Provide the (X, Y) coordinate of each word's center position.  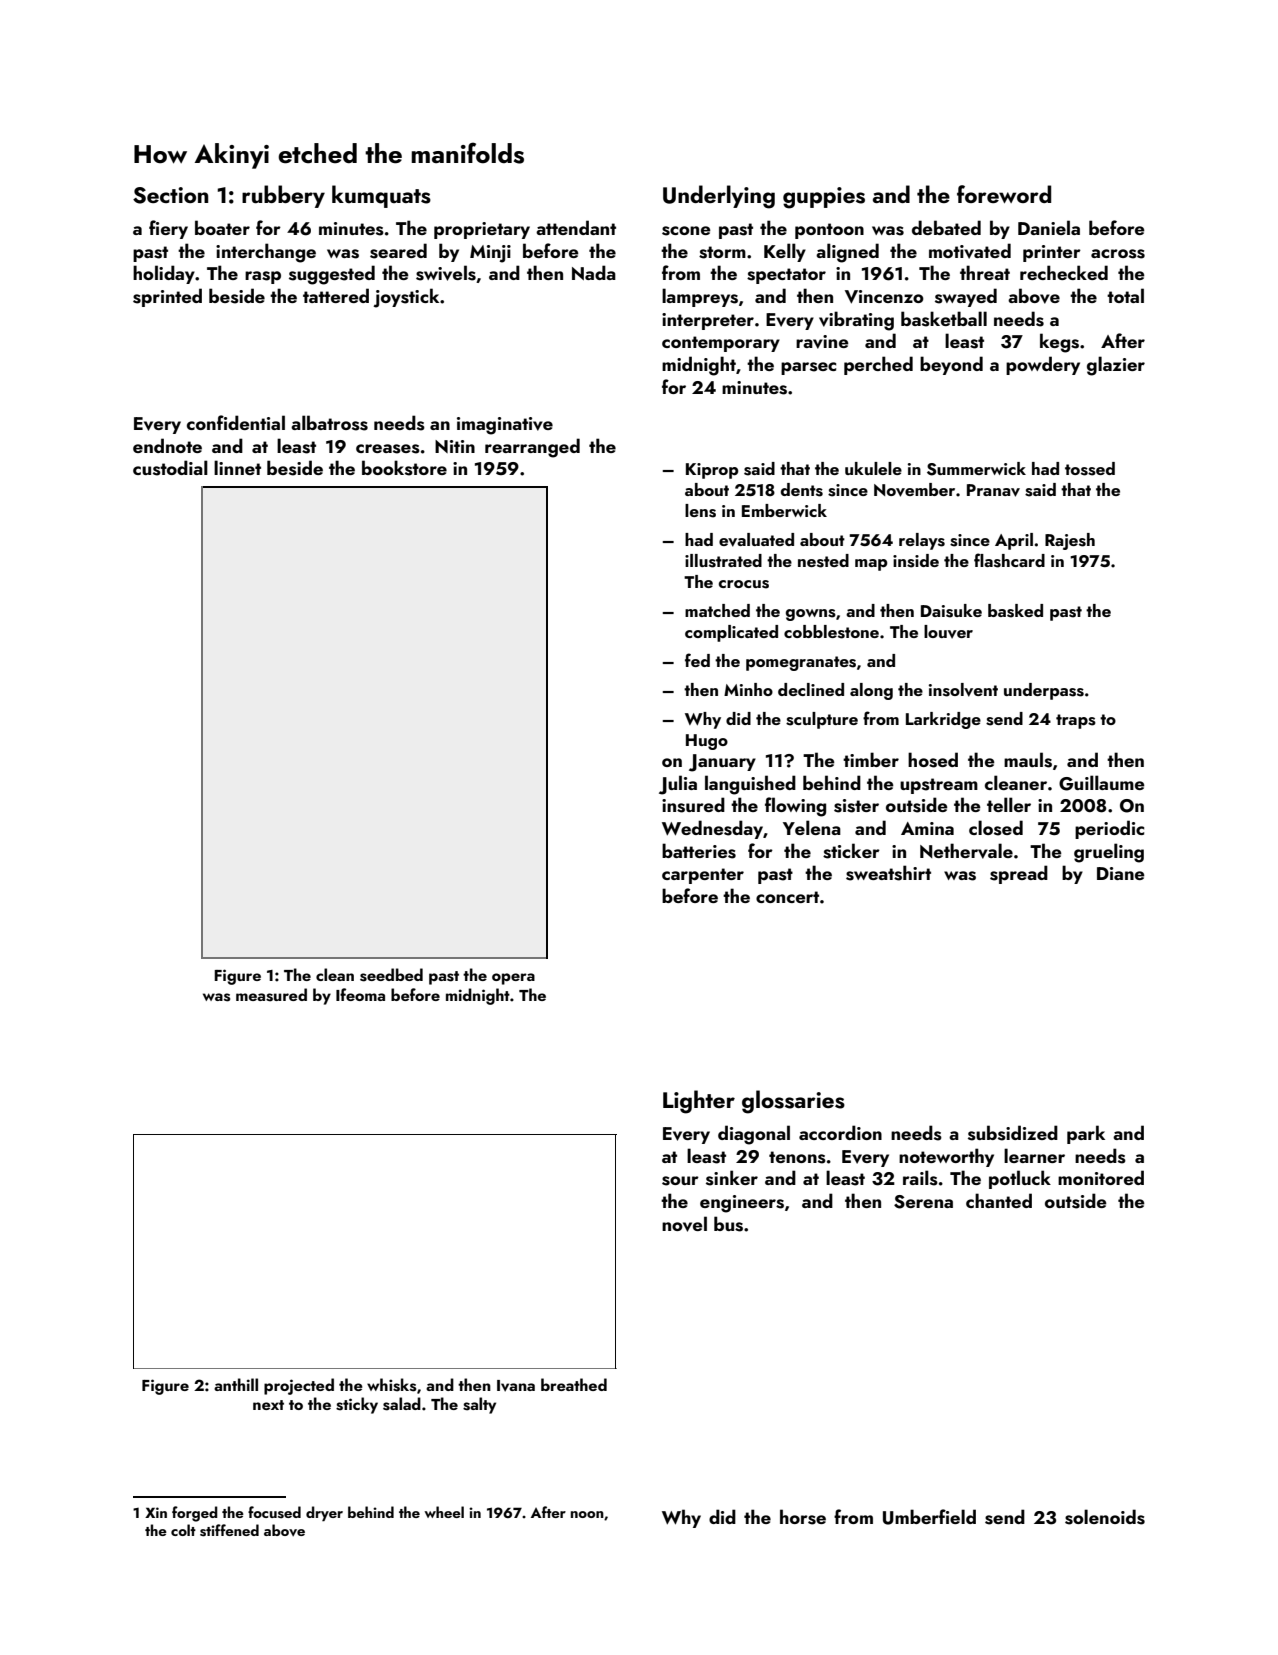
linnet (237, 467)
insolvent (963, 690)
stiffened (229, 1530)
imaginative (505, 426)
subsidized (1013, 1133)
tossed (1090, 469)
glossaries (793, 1102)
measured (271, 995)
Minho (748, 689)
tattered (336, 295)
